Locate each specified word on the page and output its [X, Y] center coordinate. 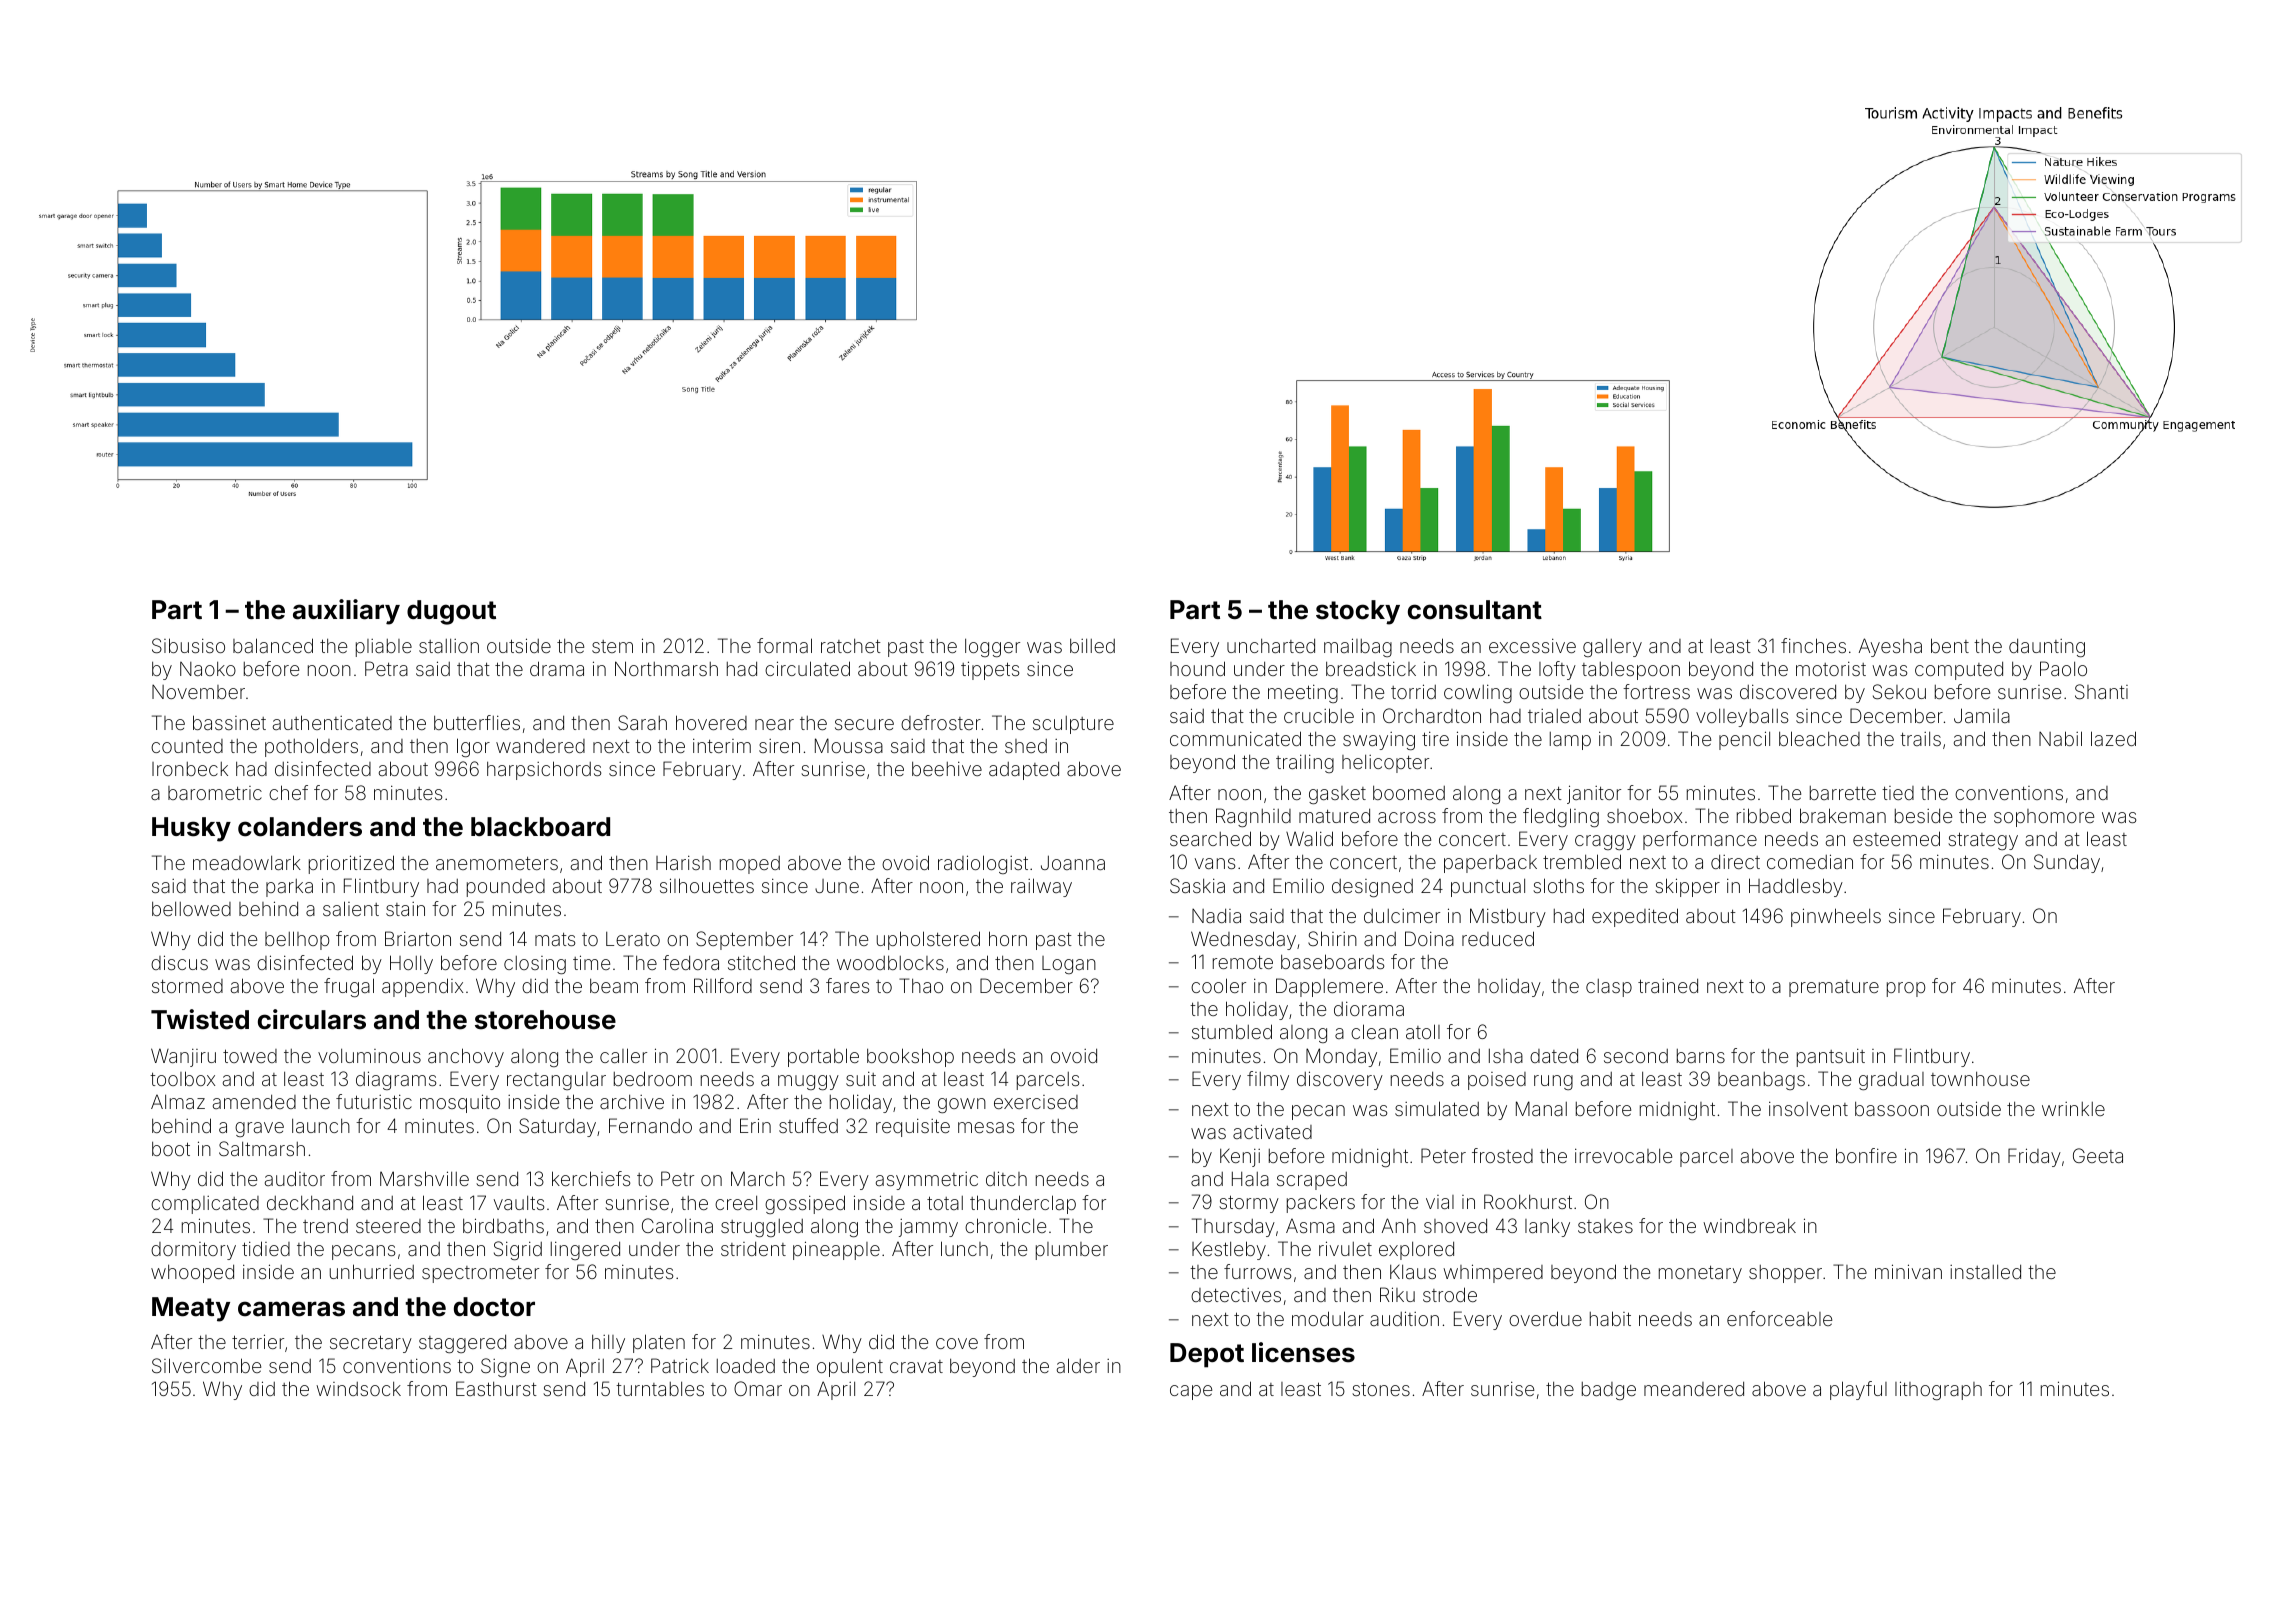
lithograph [1938, 1390]
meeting [1303, 693]
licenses [1303, 1352]
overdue [1545, 1318]
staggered [462, 1343]
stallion [449, 646]
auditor [295, 1178]
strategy [1983, 841]
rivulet [1345, 1248]
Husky [191, 829]
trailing [1305, 763]
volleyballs [1742, 718]
